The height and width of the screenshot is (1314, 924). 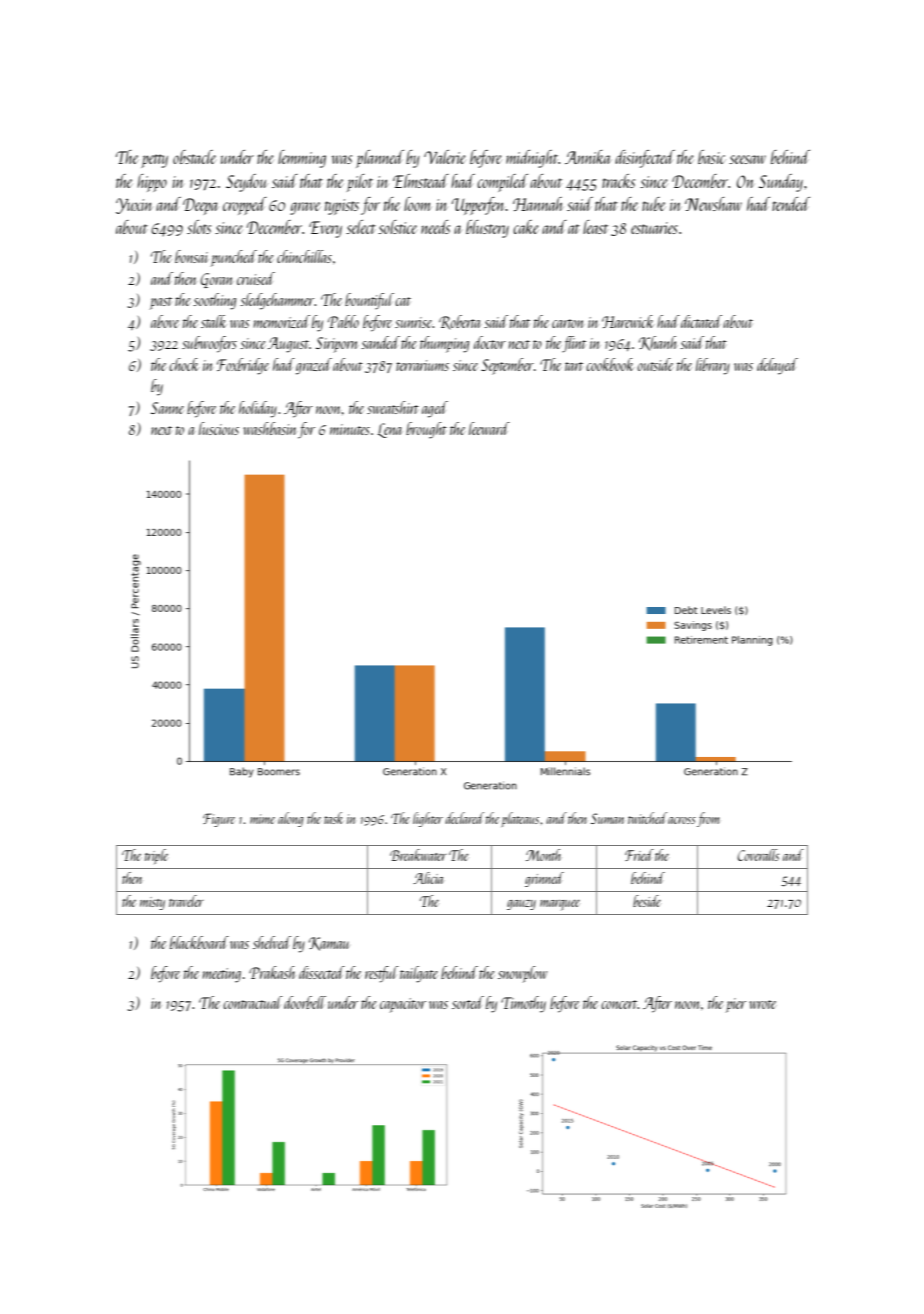 What do you see at coordinates (777, 366) in the screenshot?
I see `delayed` at bounding box center [777, 366].
